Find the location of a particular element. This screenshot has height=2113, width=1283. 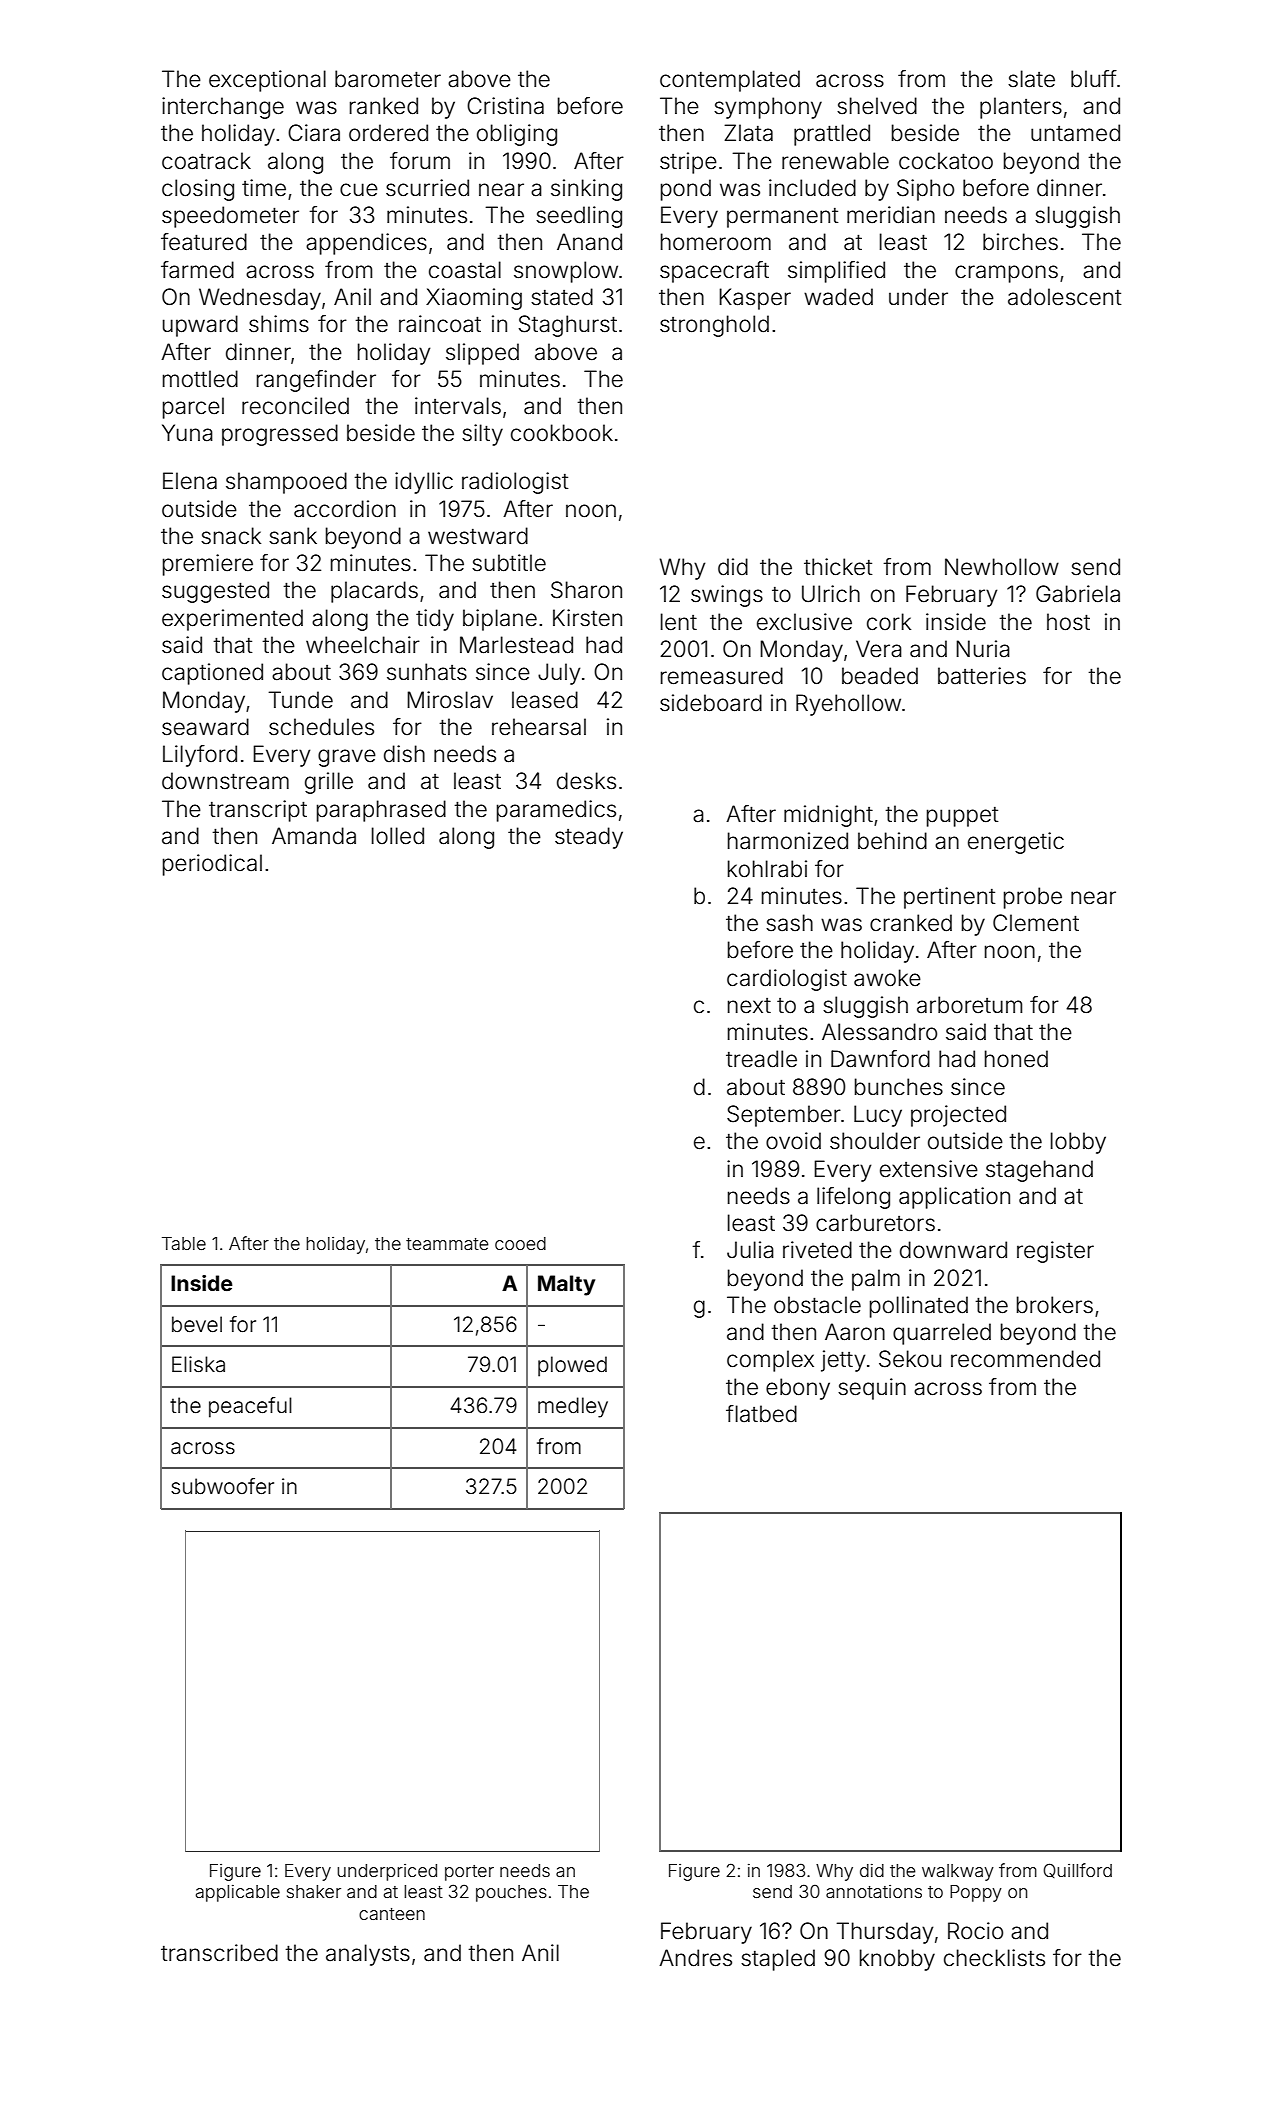

Quillford is located at coordinates (1077, 1870).
